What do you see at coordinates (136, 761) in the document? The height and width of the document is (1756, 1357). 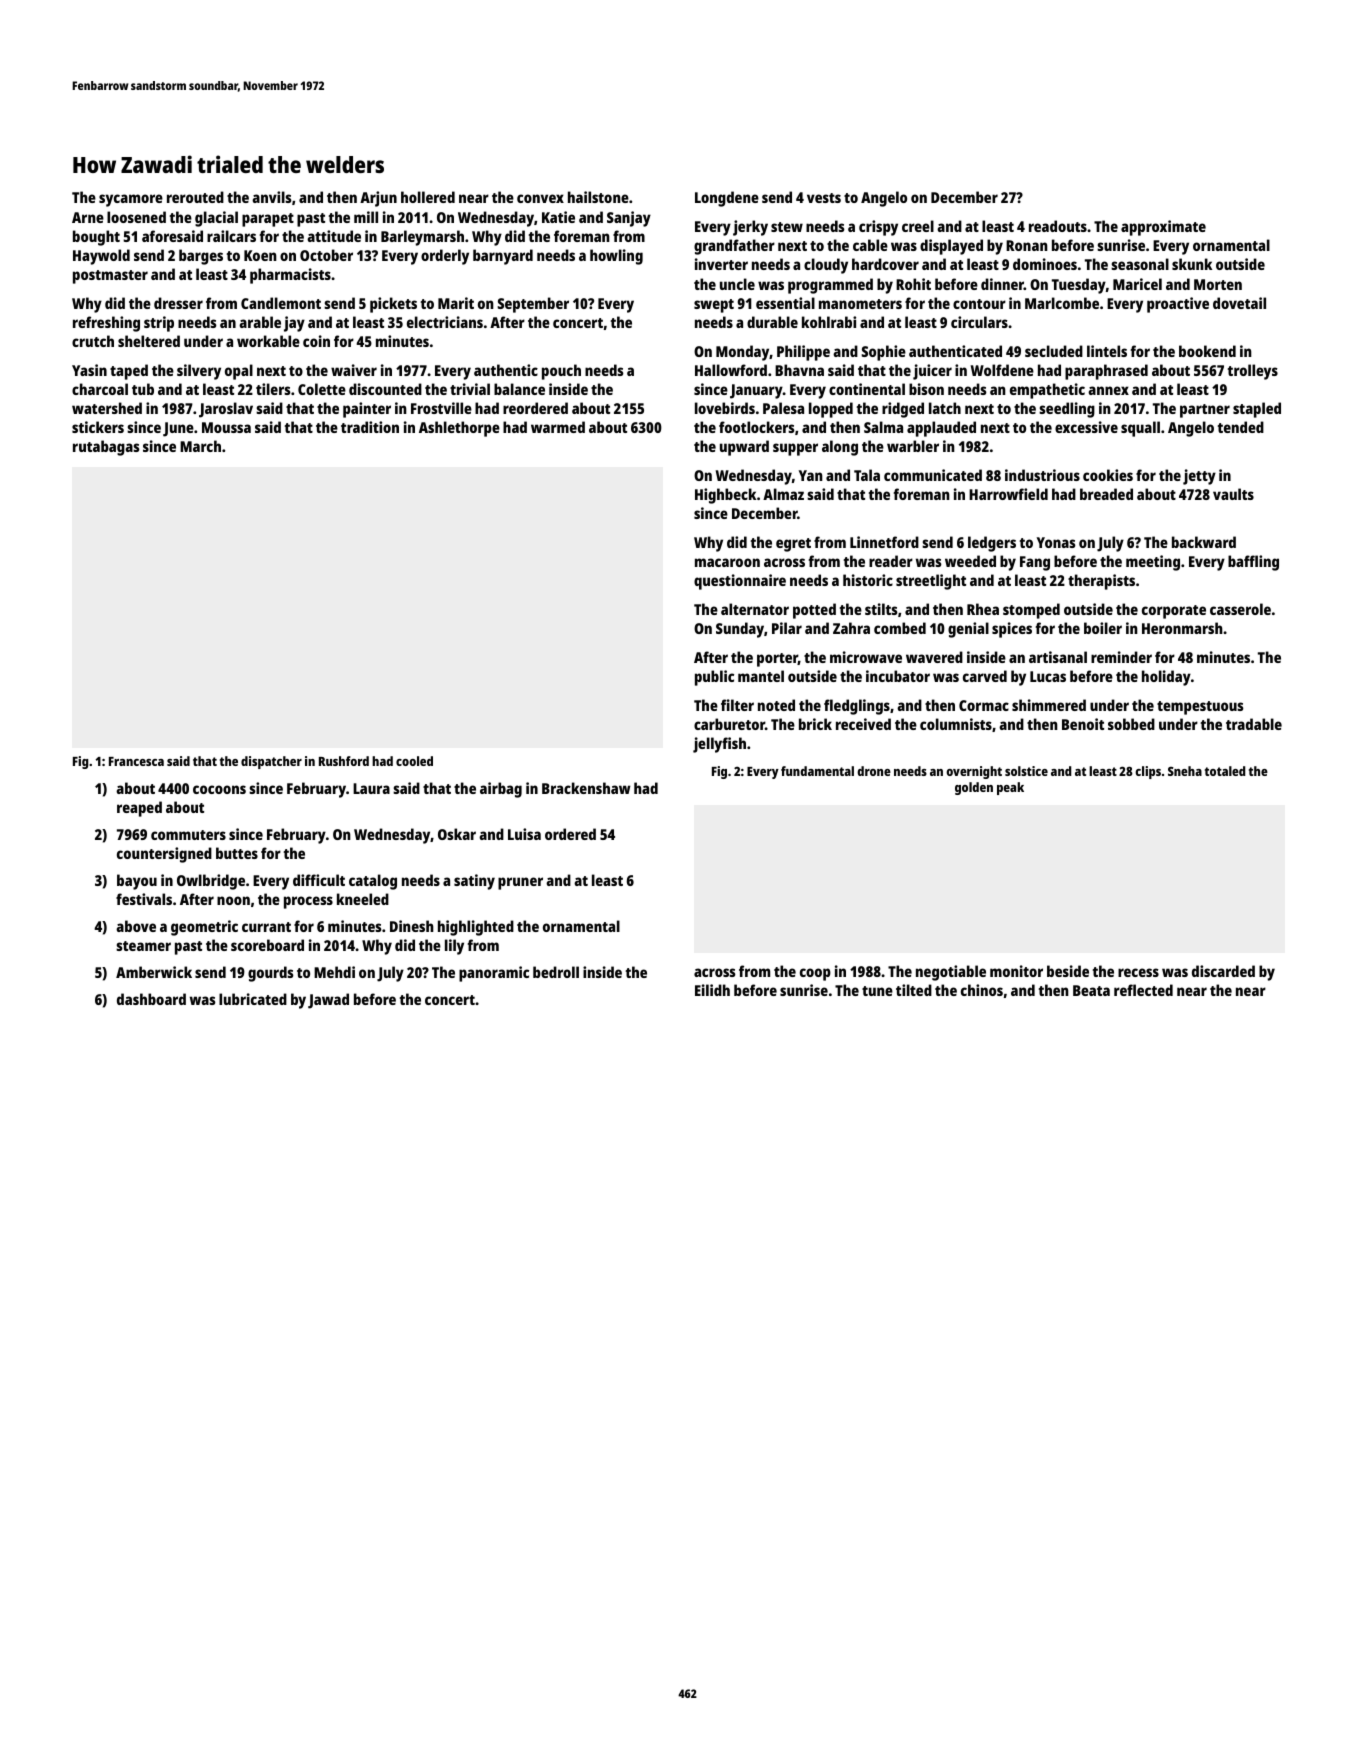 I see `Francesca` at bounding box center [136, 761].
